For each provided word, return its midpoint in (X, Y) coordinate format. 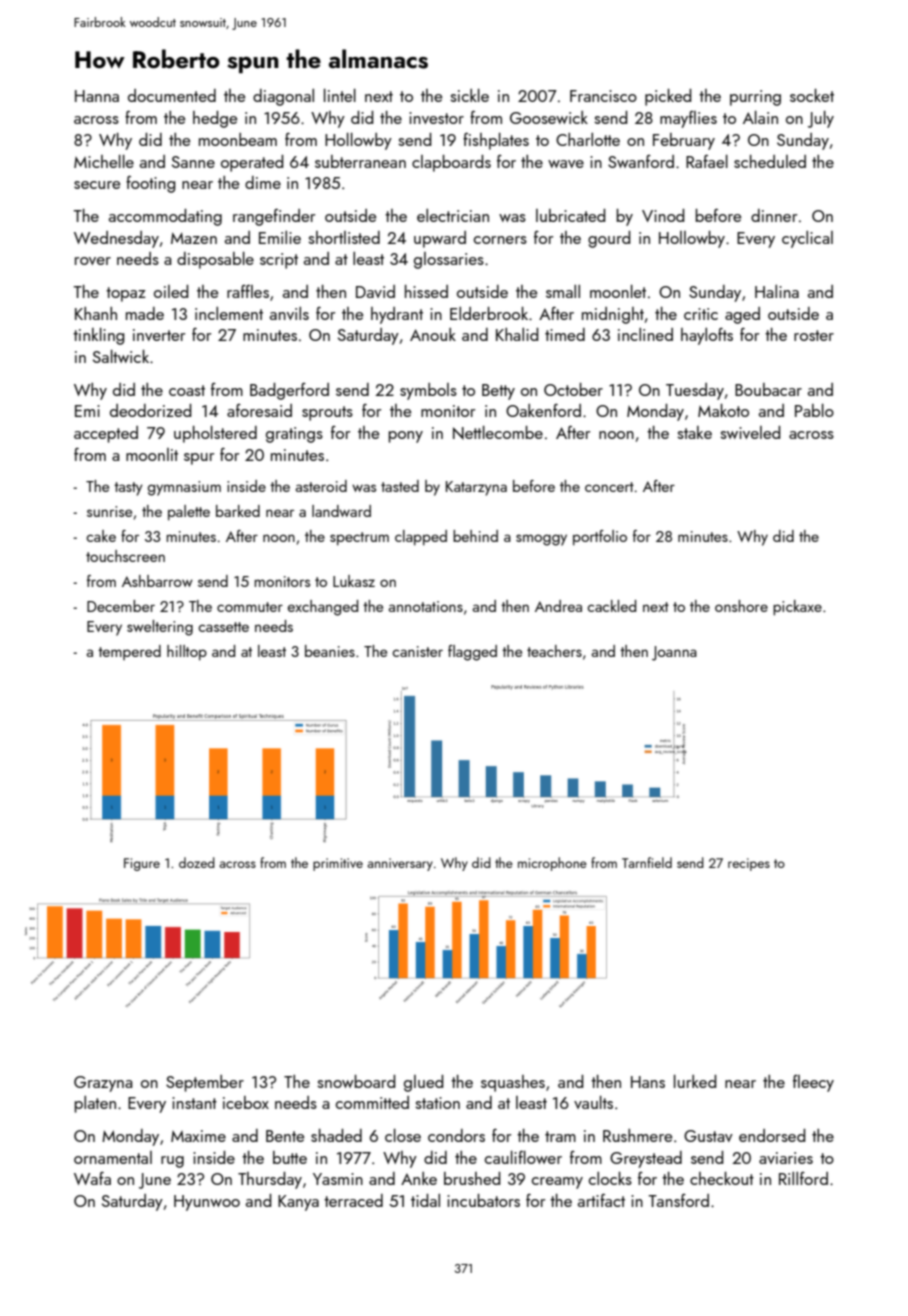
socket (812, 95)
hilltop (187, 653)
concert (609, 487)
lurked (695, 1081)
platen (95, 1104)
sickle (469, 95)
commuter (250, 607)
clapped (421, 538)
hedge (215, 119)
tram (560, 1136)
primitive (338, 864)
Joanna (674, 653)
